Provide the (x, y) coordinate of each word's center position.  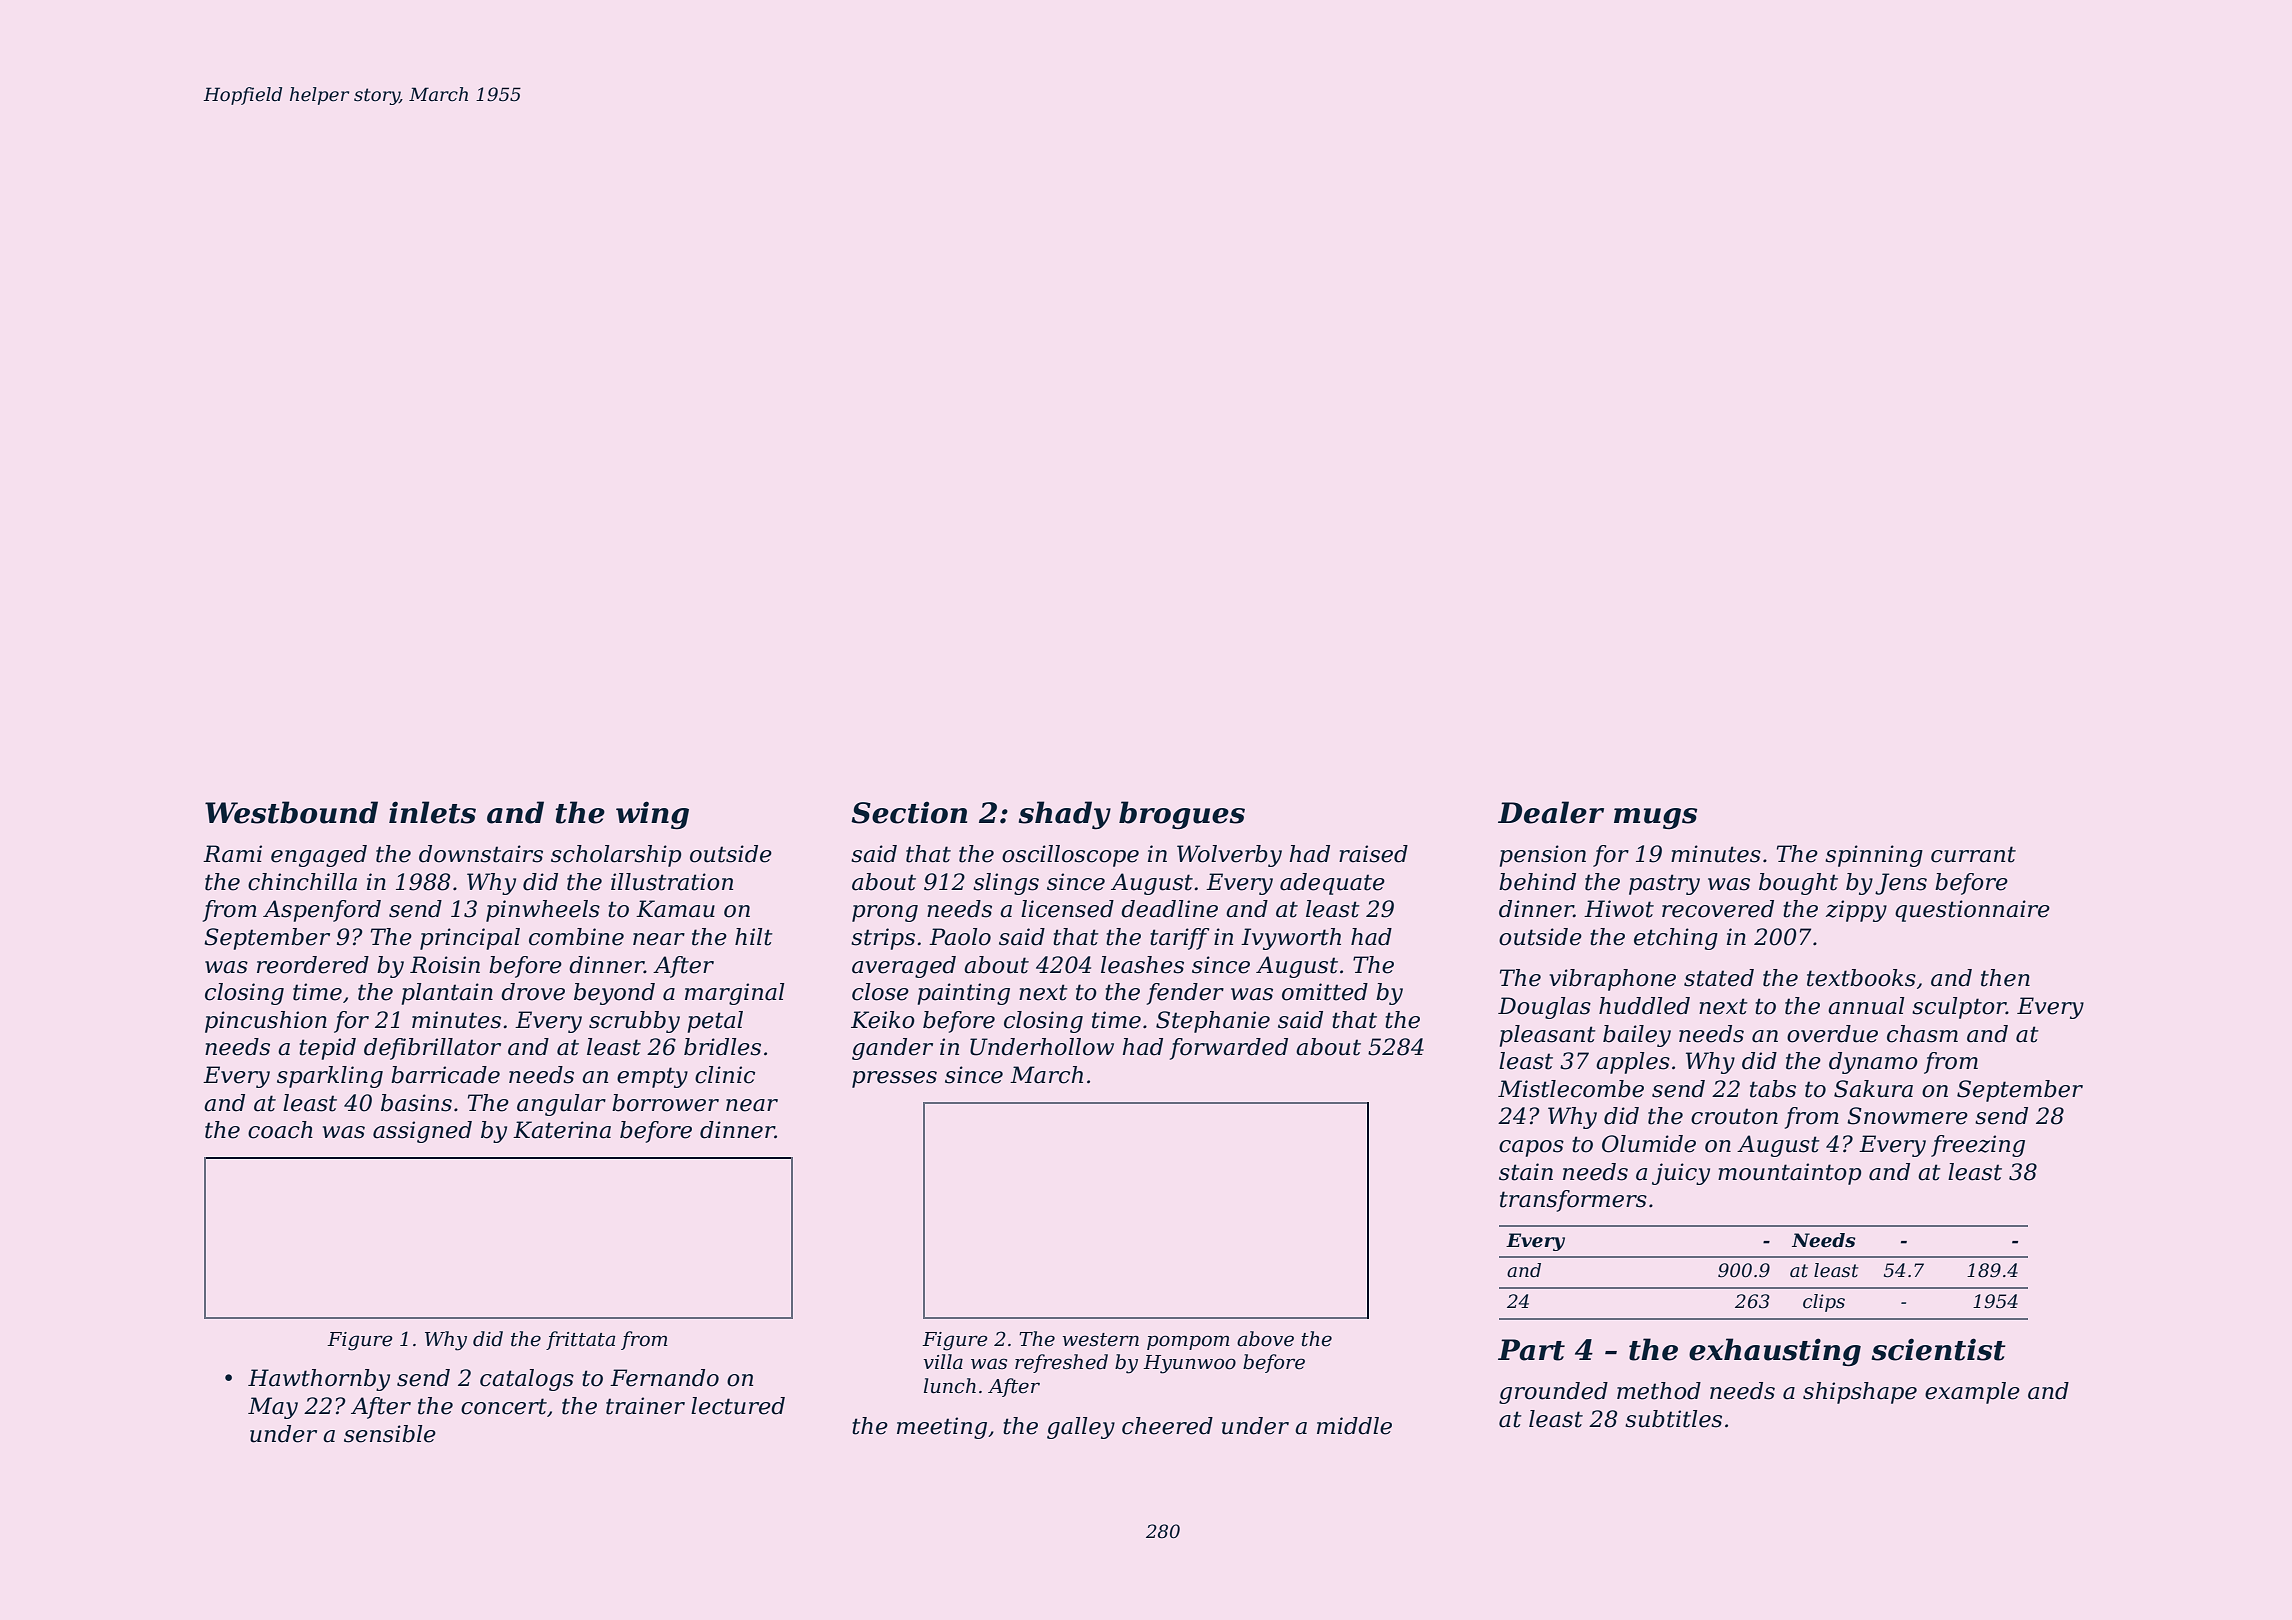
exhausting (1775, 1352)
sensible (390, 1434)
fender (1185, 994)
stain (1526, 1172)
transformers (1573, 1201)
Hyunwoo (1189, 1364)
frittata (580, 1340)
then (2005, 978)
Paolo (960, 937)
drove (533, 992)
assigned (422, 1132)
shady (1065, 815)
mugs (1655, 818)
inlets (432, 812)
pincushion (266, 1022)
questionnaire (1972, 911)
